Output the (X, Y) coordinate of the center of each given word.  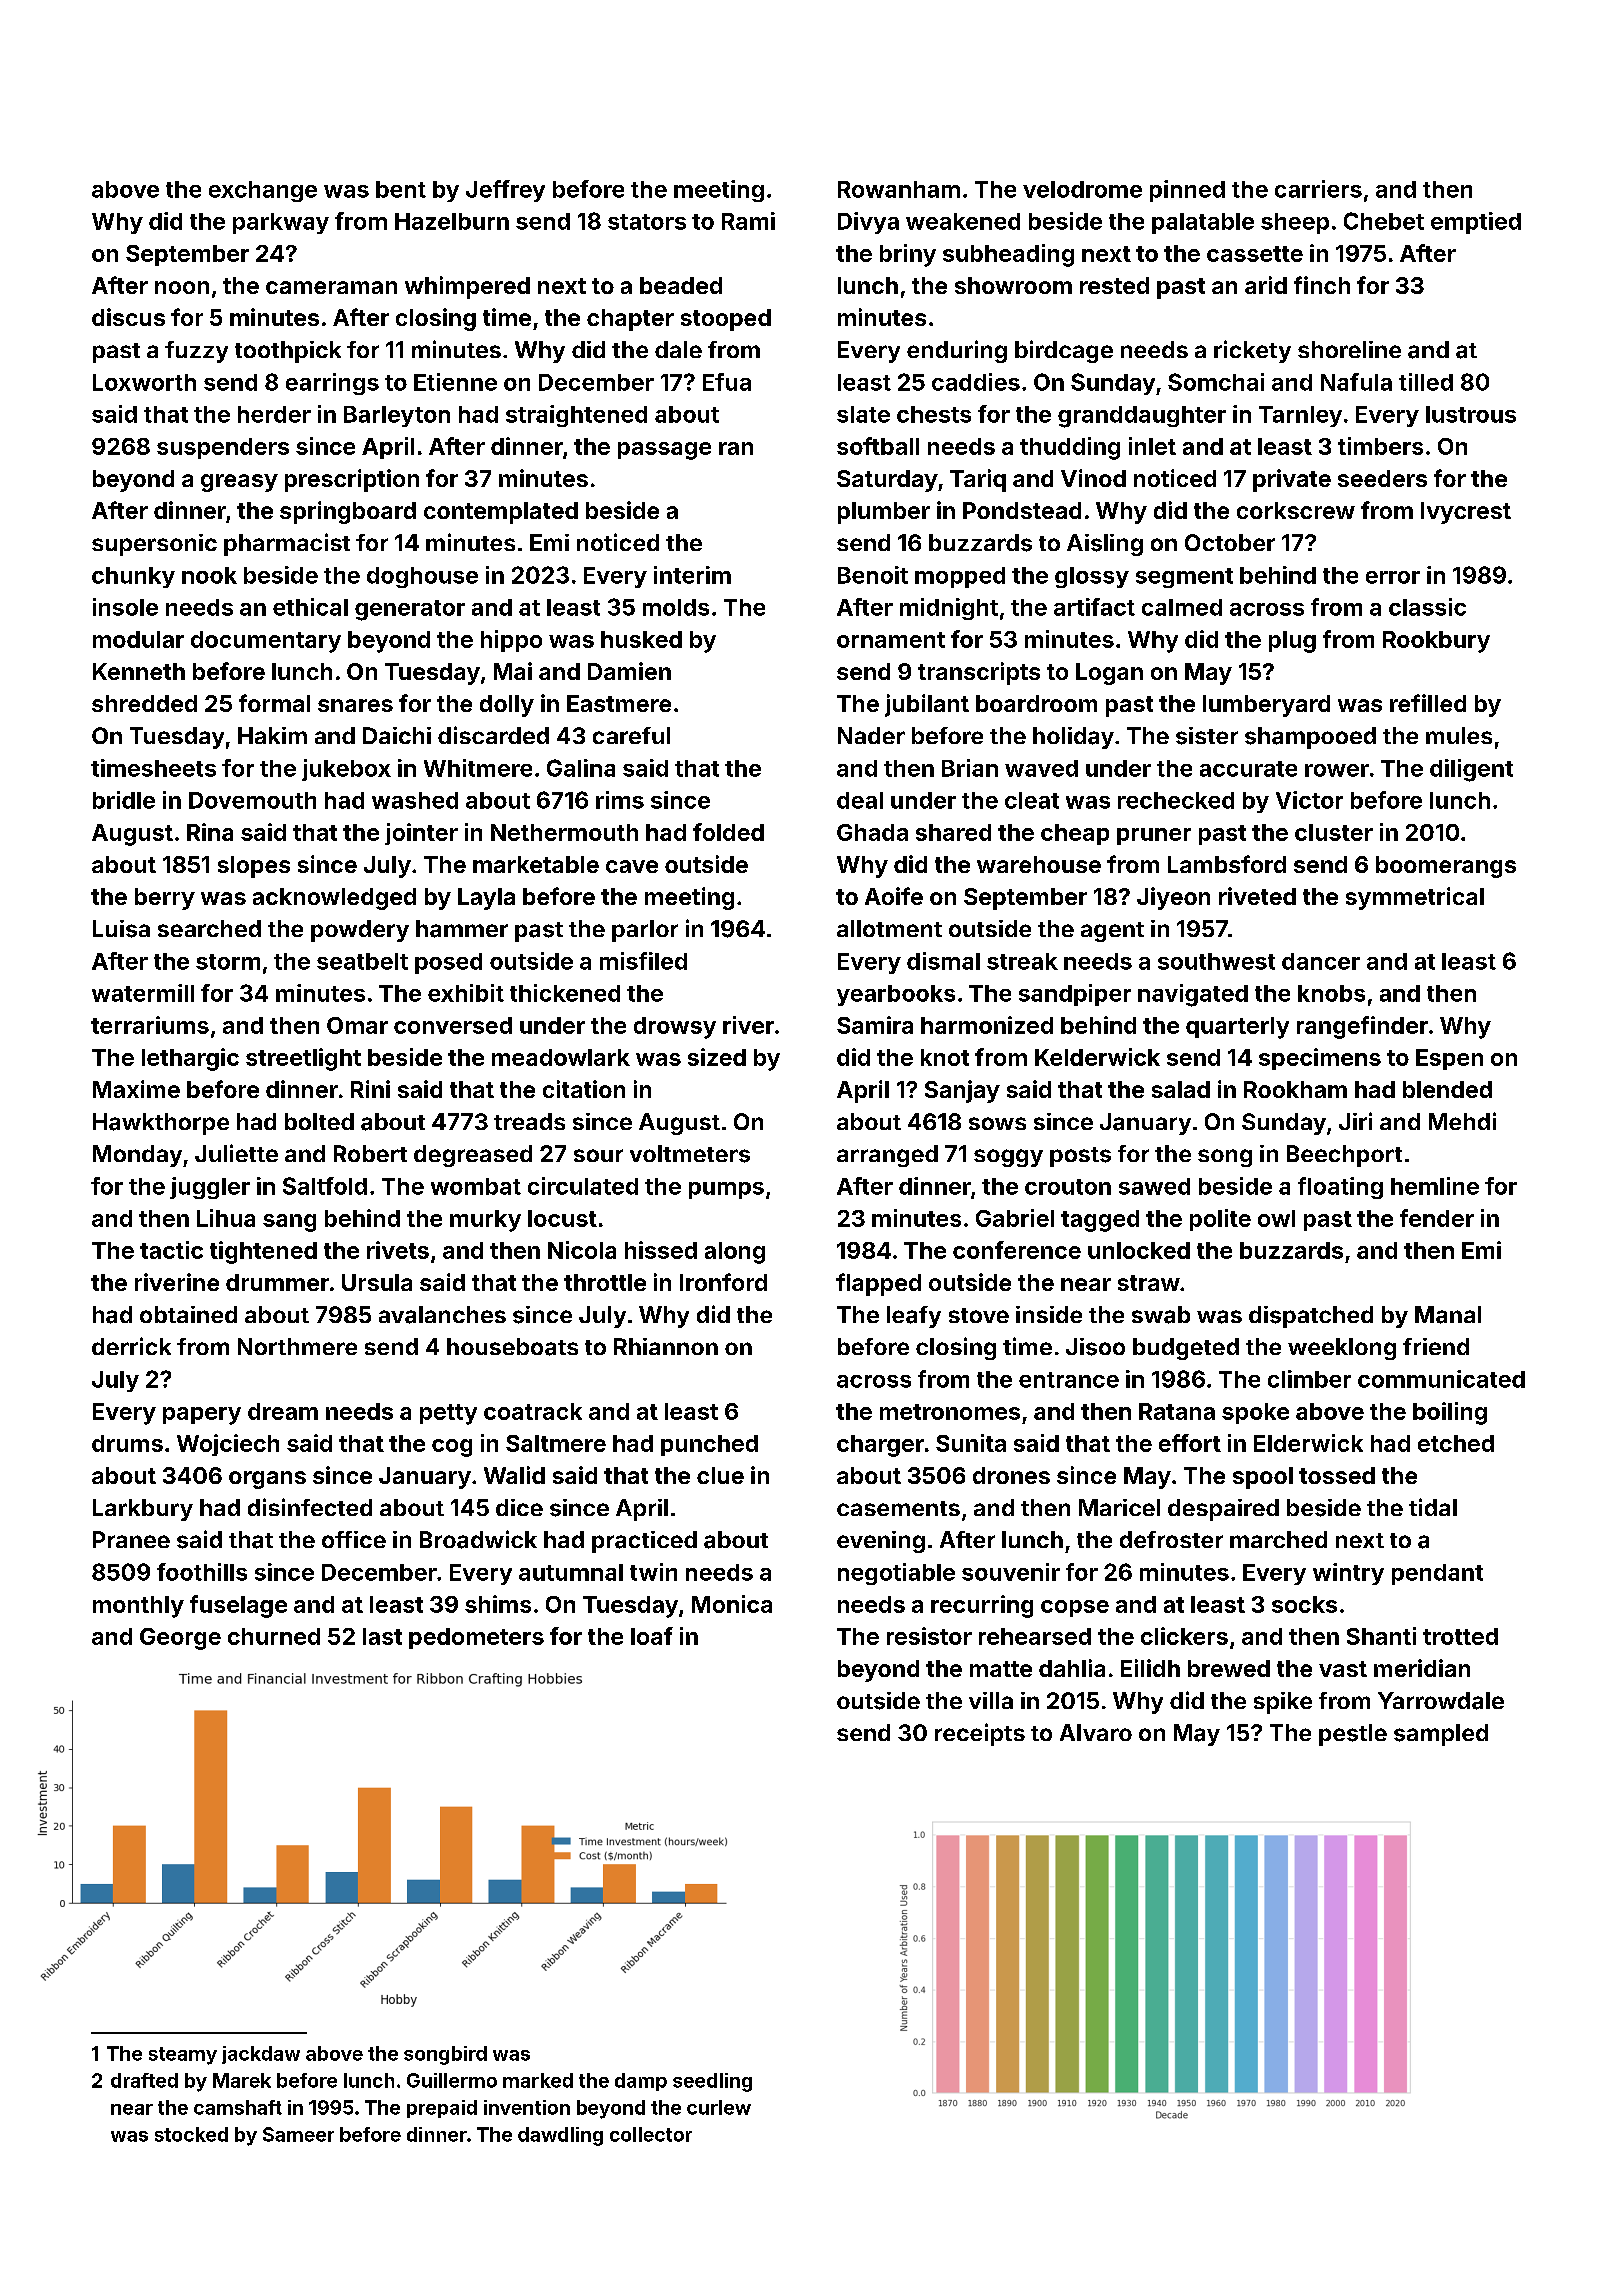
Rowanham (899, 189)
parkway (281, 223)
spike (1283, 1703)
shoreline (1349, 349)
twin (653, 1572)
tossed (1337, 1475)
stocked (191, 2134)
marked (538, 2080)
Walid (514, 1475)
